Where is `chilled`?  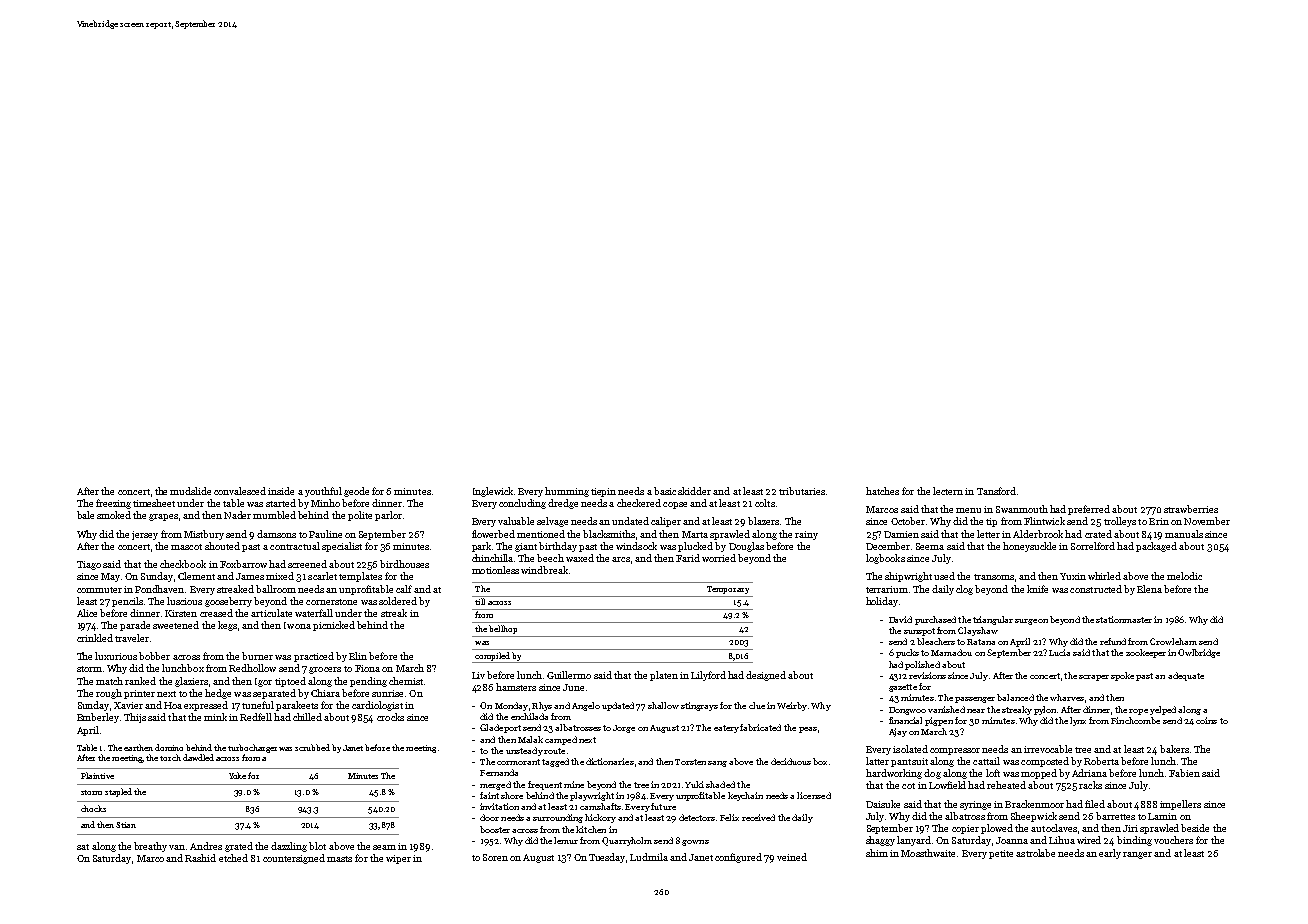 chilled is located at coordinates (307, 717).
